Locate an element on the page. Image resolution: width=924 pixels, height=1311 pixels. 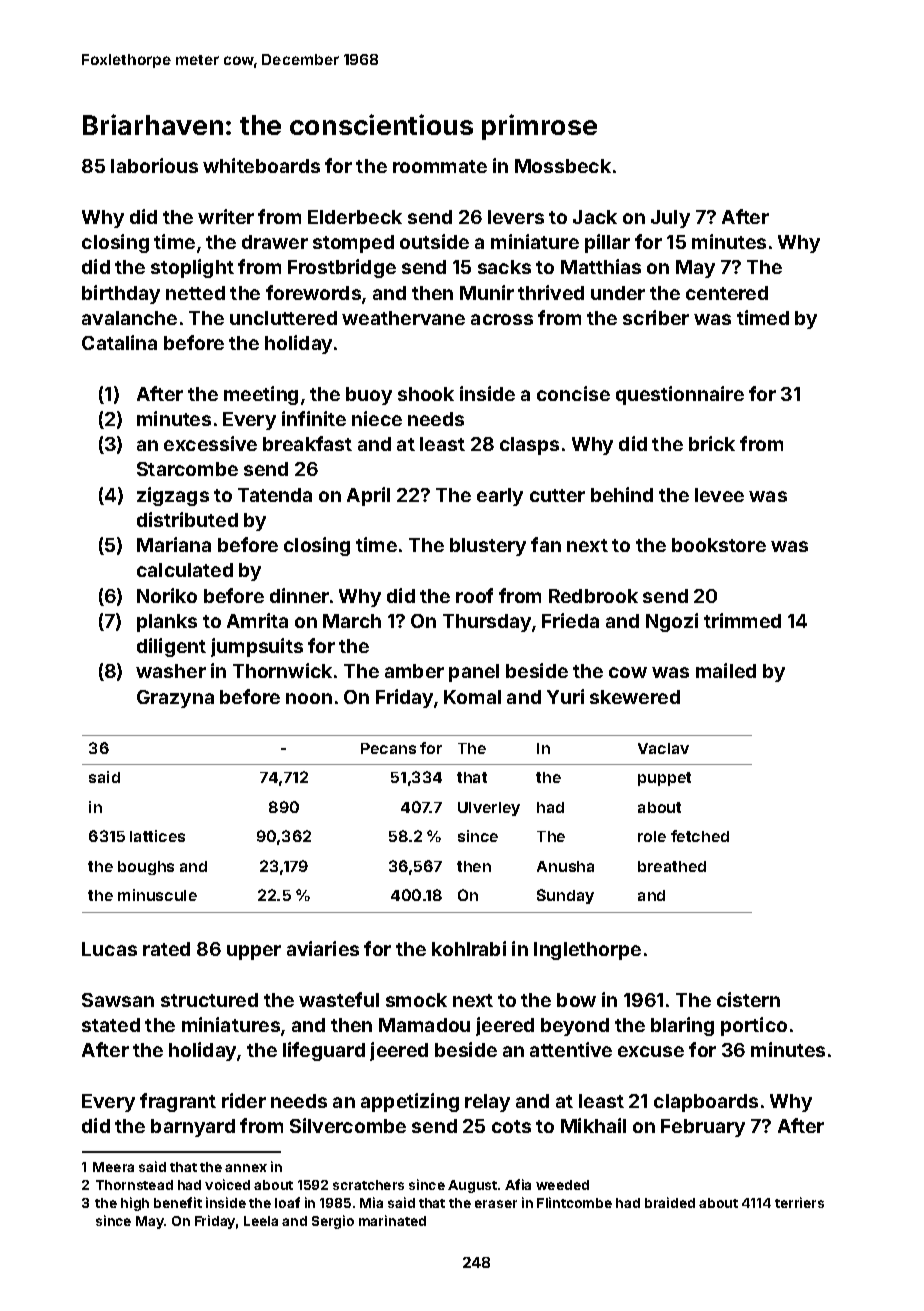
Silvercombe is located at coordinates (348, 1125).
